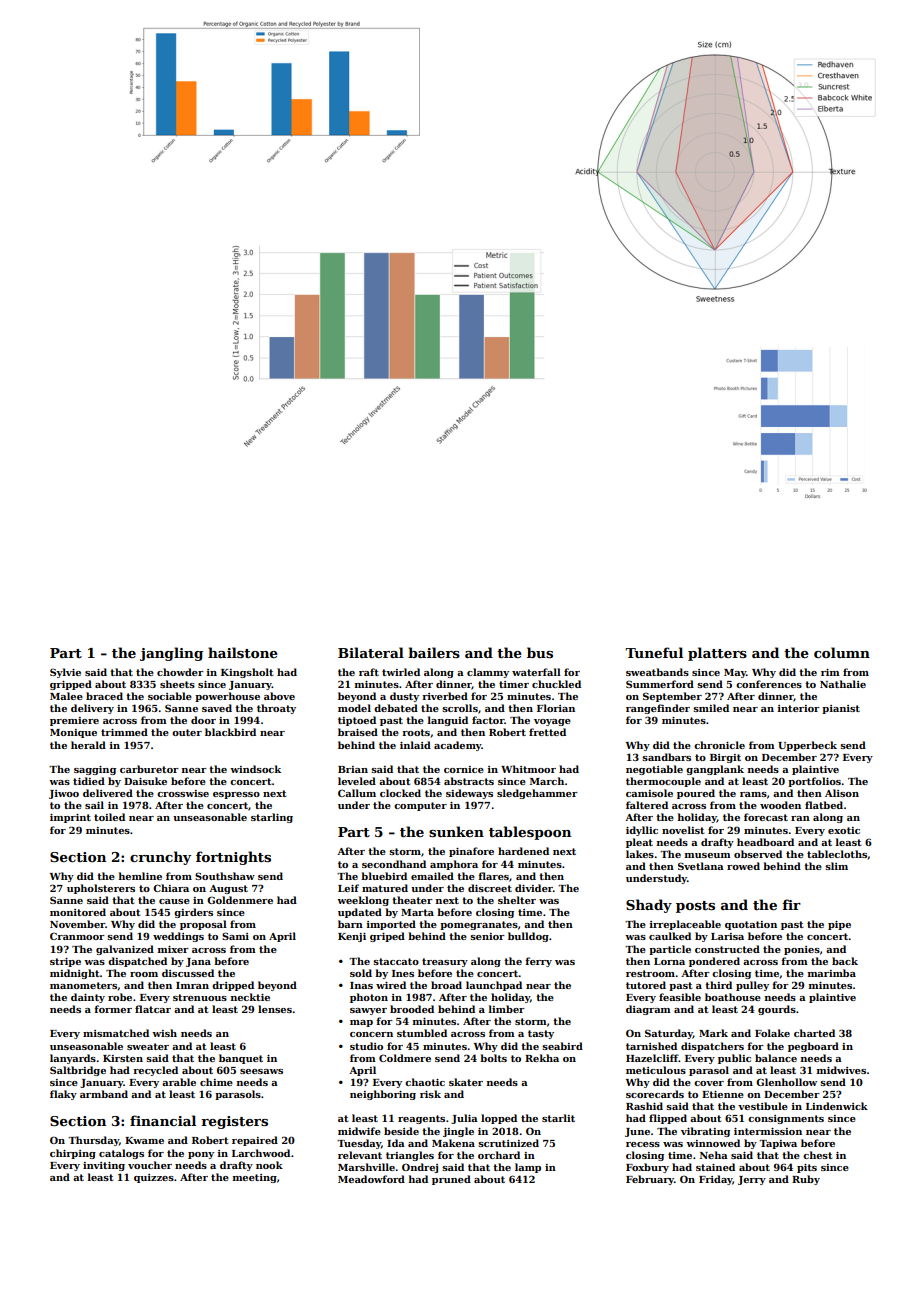 This screenshot has width=924, height=1308. What do you see at coordinates (813, 1047) in the screenshot?
I see `pegboard` at bounding box center [813, 1047].
